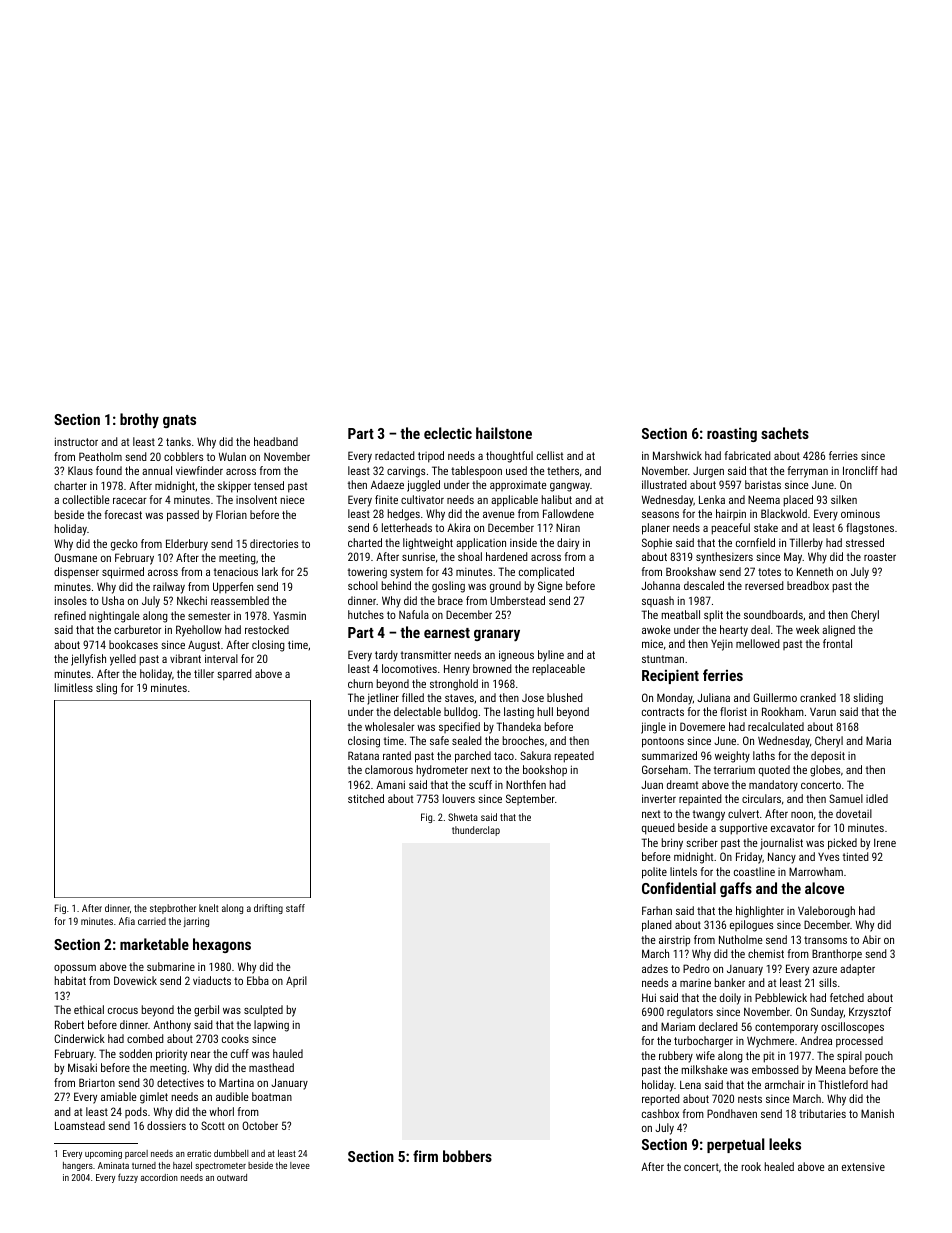 The height and width of the document is (1233, 952). Describe the element at coordinates (363, 755) in the document. I see `Ratana` at that location.
